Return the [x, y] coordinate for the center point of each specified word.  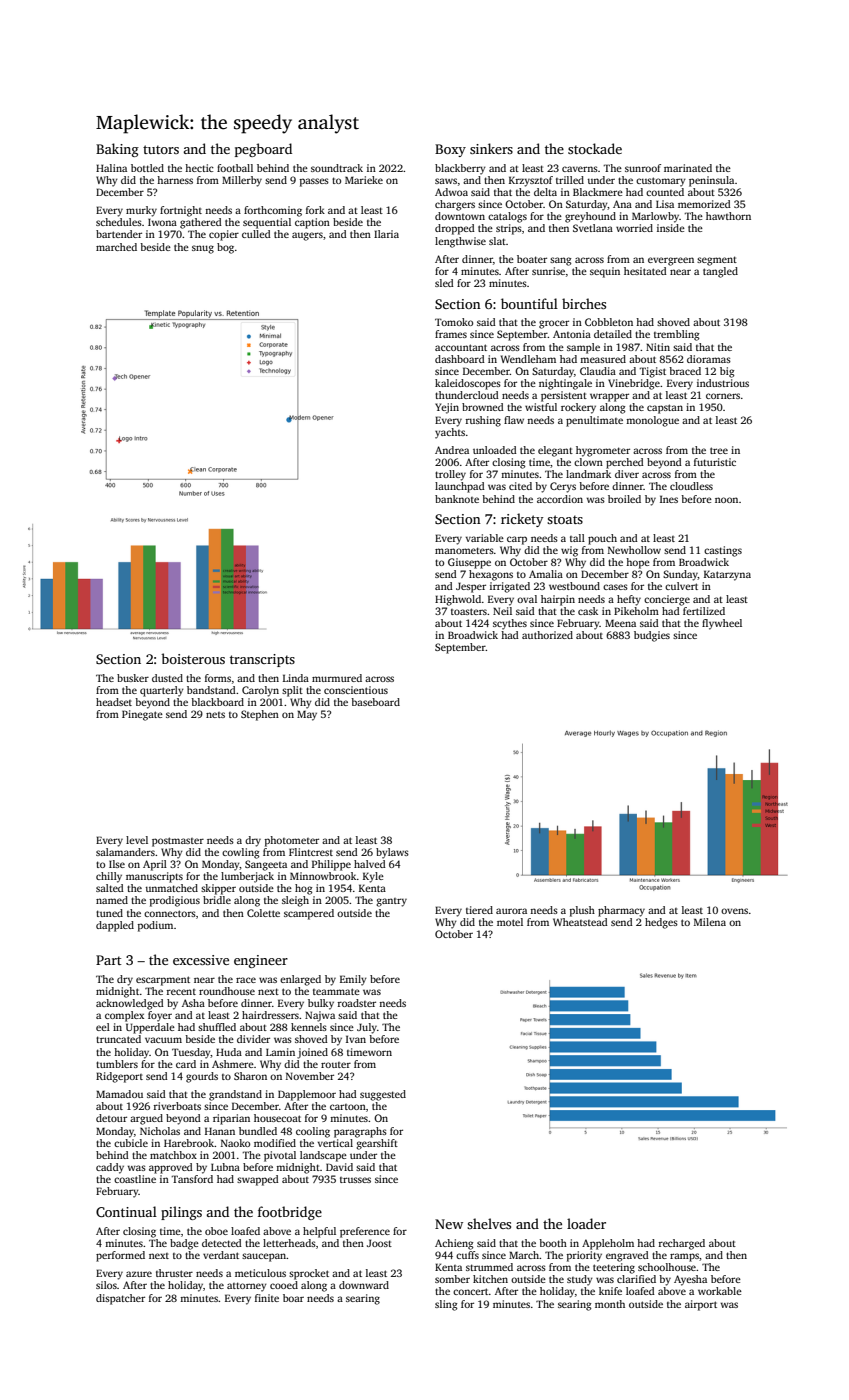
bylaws [392, 853]
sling [446, 1305]
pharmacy [621, 911]
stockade [595, 148]
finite [267, 1298]
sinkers [491, 148]
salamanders [125, 852]
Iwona [162, 222]
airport [701, 1305]
